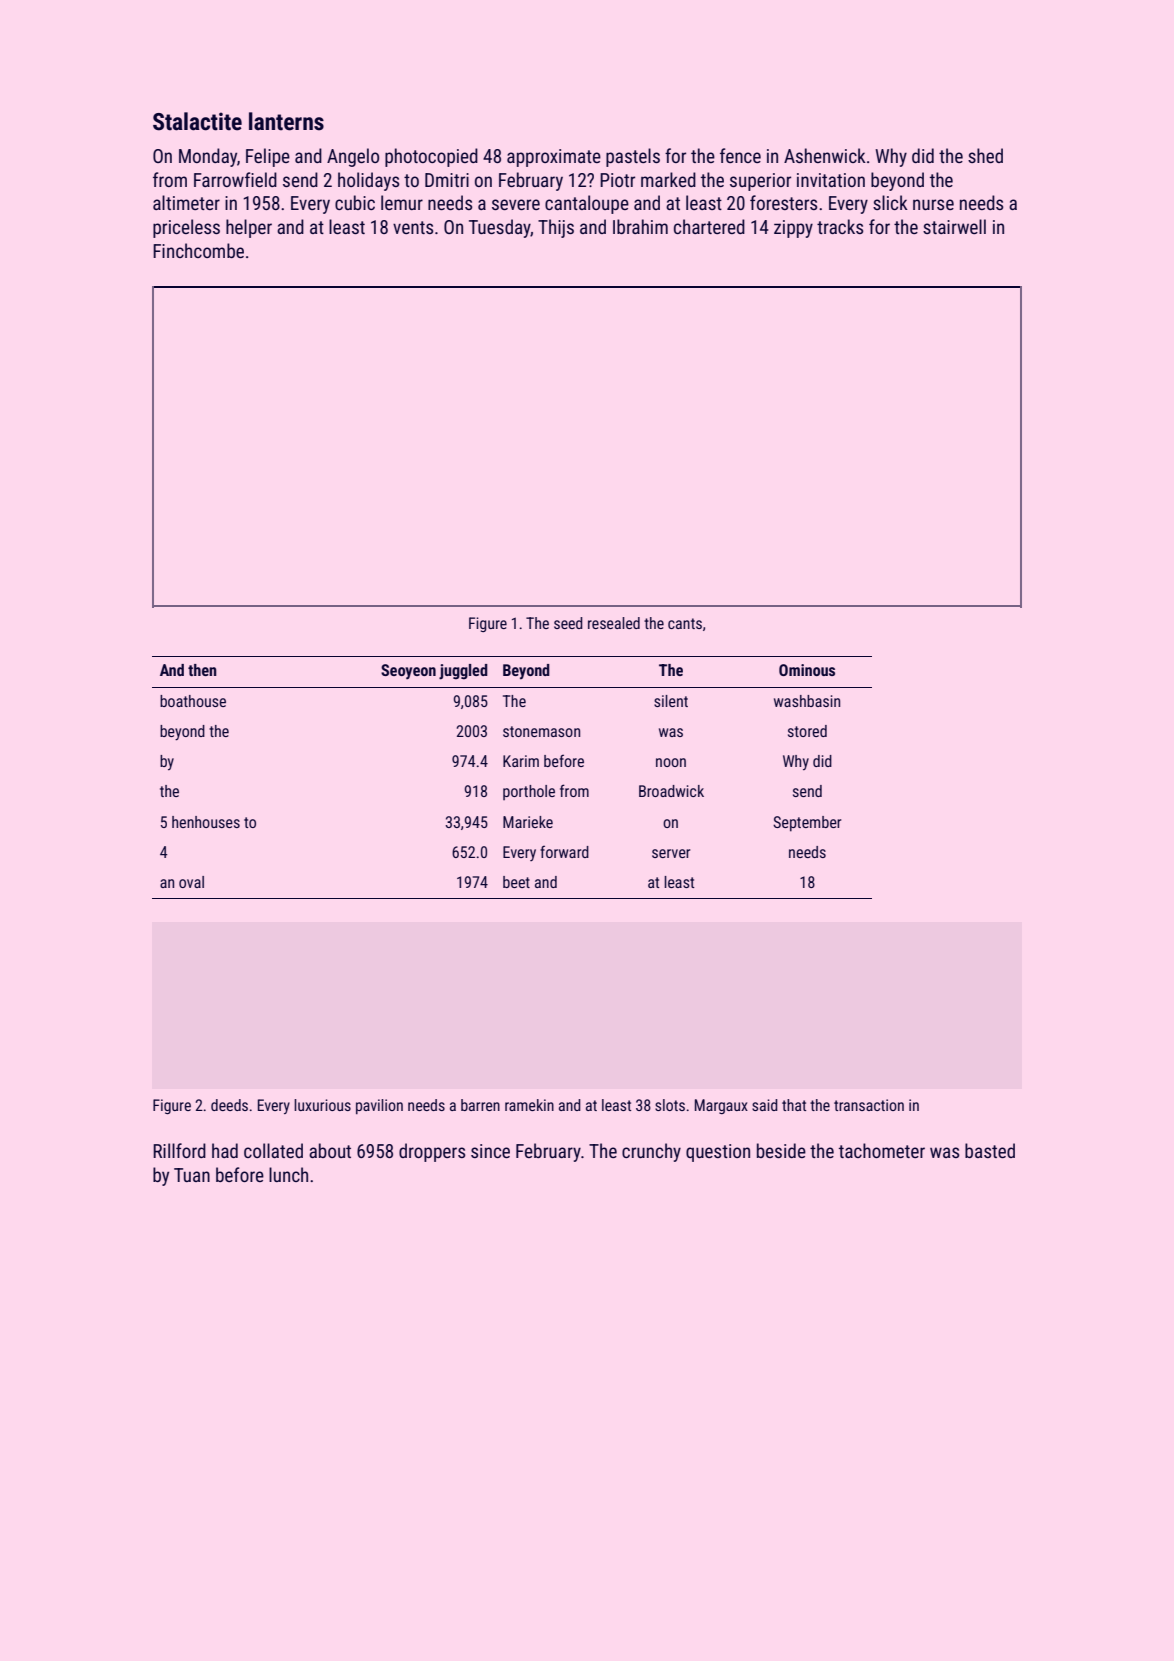 Image resolution: width=1174 pixels, height=1661 pixels. I want to click on pastels, so click(633, 157).
